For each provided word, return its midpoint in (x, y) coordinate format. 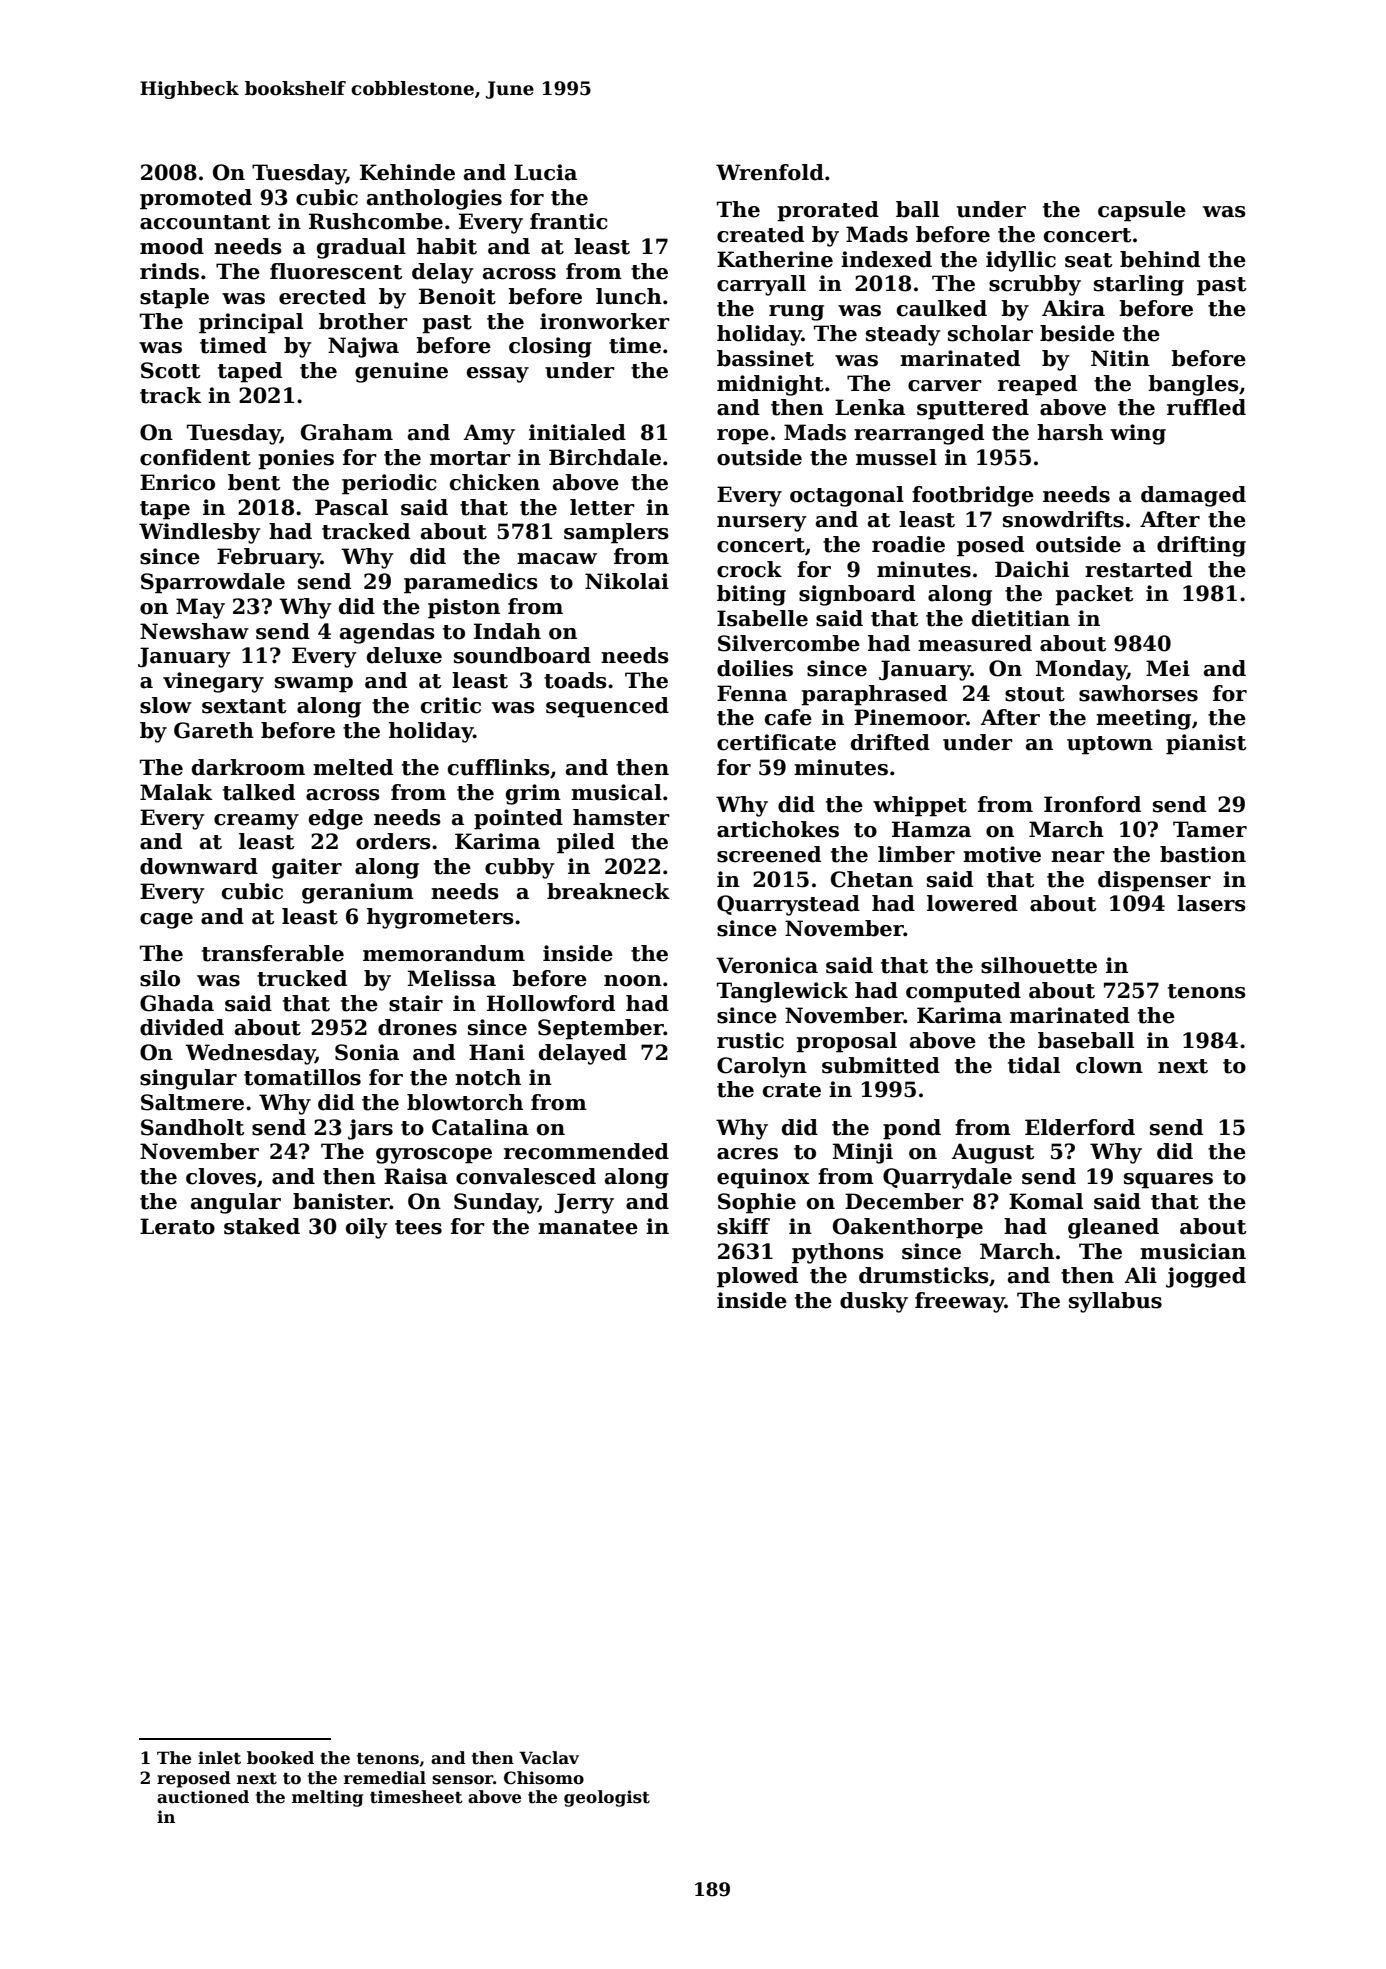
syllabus (1115, 1302)
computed (963, 992)
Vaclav (549, 1758)
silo (160, 978)
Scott (170, 370)
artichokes (778, 829)
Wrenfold (770, 172)
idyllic (1021, 261)
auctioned (203, 1797)
